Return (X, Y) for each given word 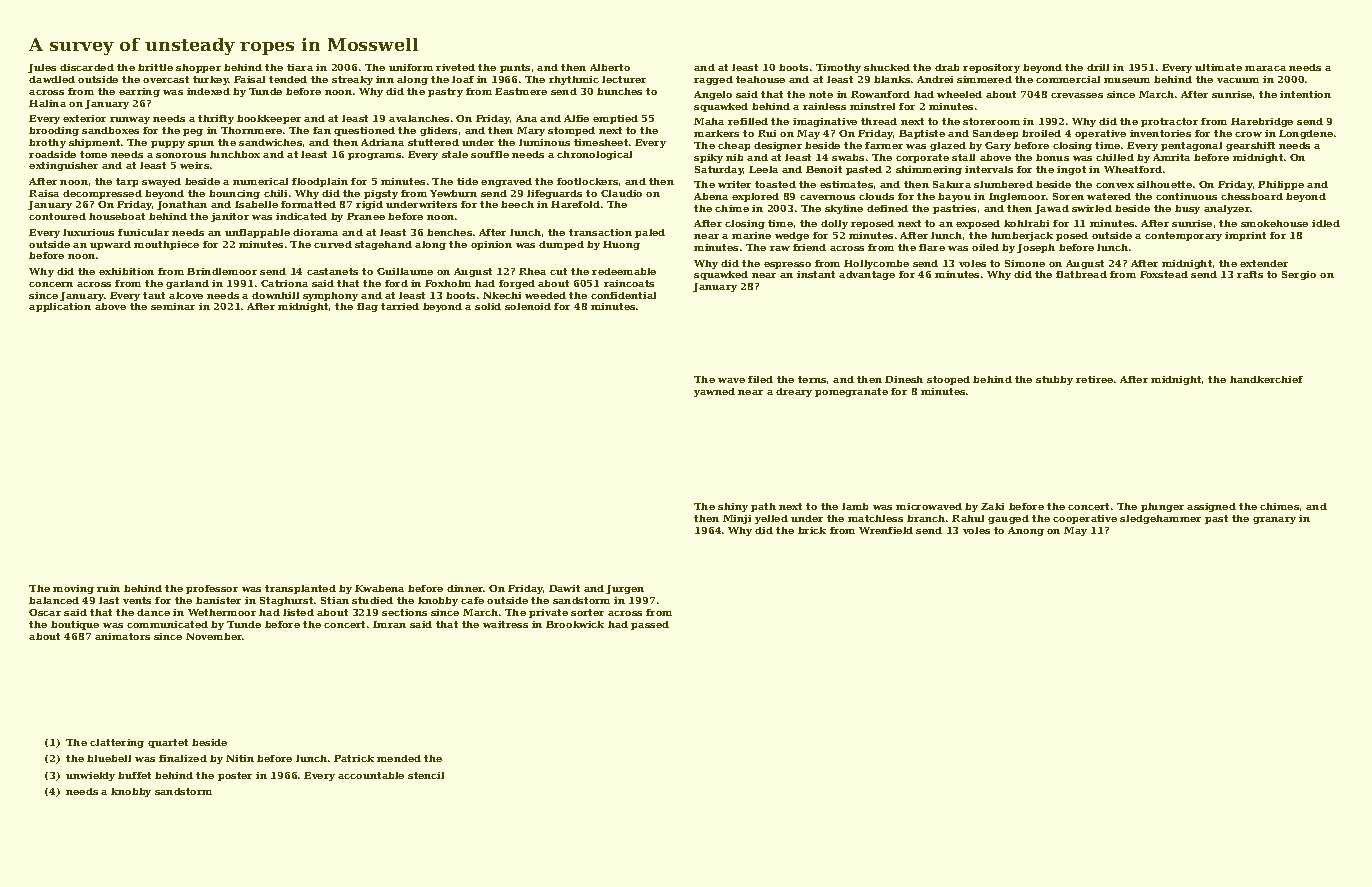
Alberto (610, 67)
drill (1098, 67)
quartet (168, 743)
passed (650, 625)
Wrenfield (886, 530)
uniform (411, 67)
